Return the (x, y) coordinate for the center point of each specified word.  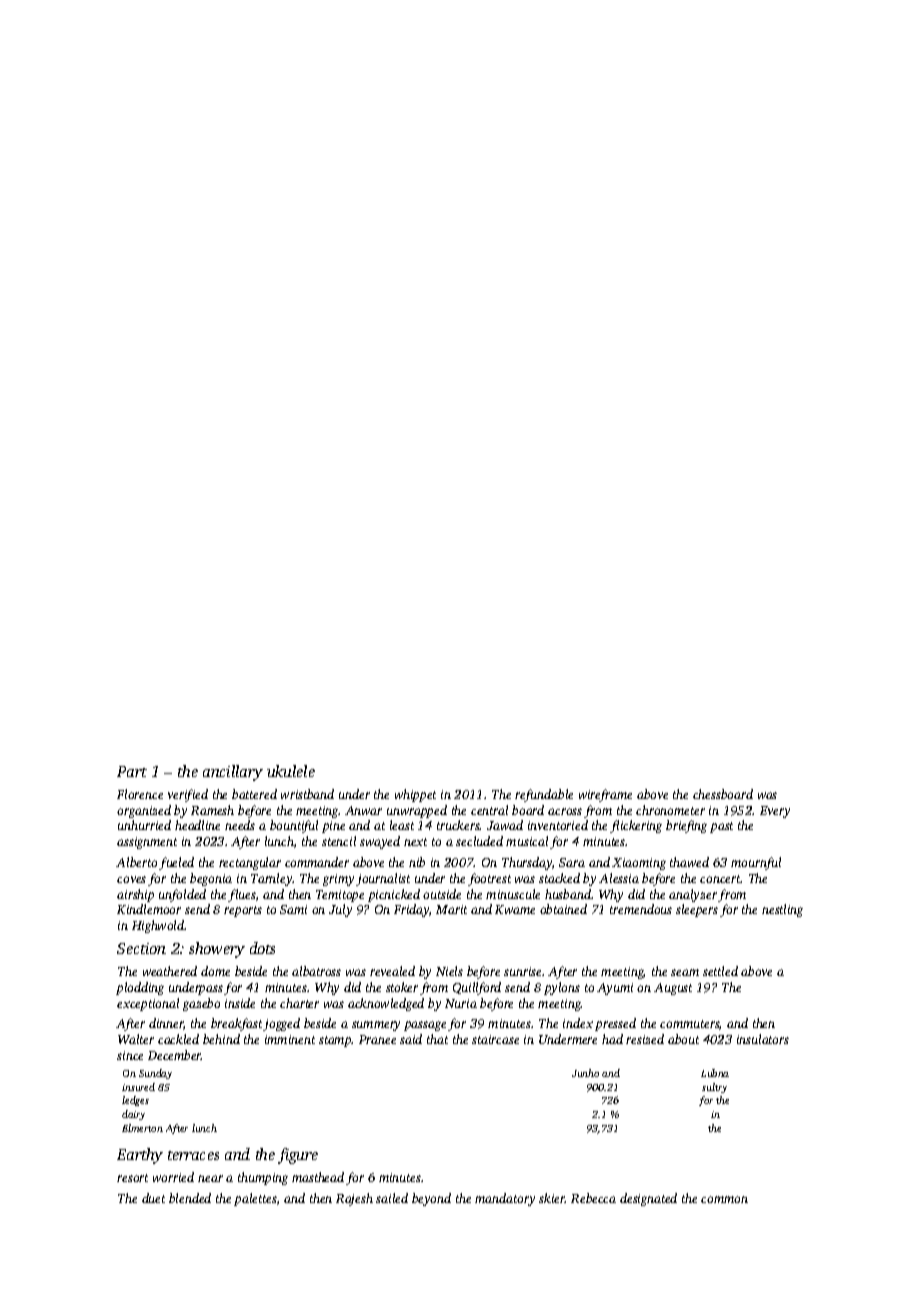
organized (144, 811)
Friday (411, 910)
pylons (562, 988)
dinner (166, 1024)
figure (298, 1156)
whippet (415, 795)
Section (141, 948)
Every (775, 812)
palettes (255, 1199)
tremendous (641, 909)
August (673, 989)
